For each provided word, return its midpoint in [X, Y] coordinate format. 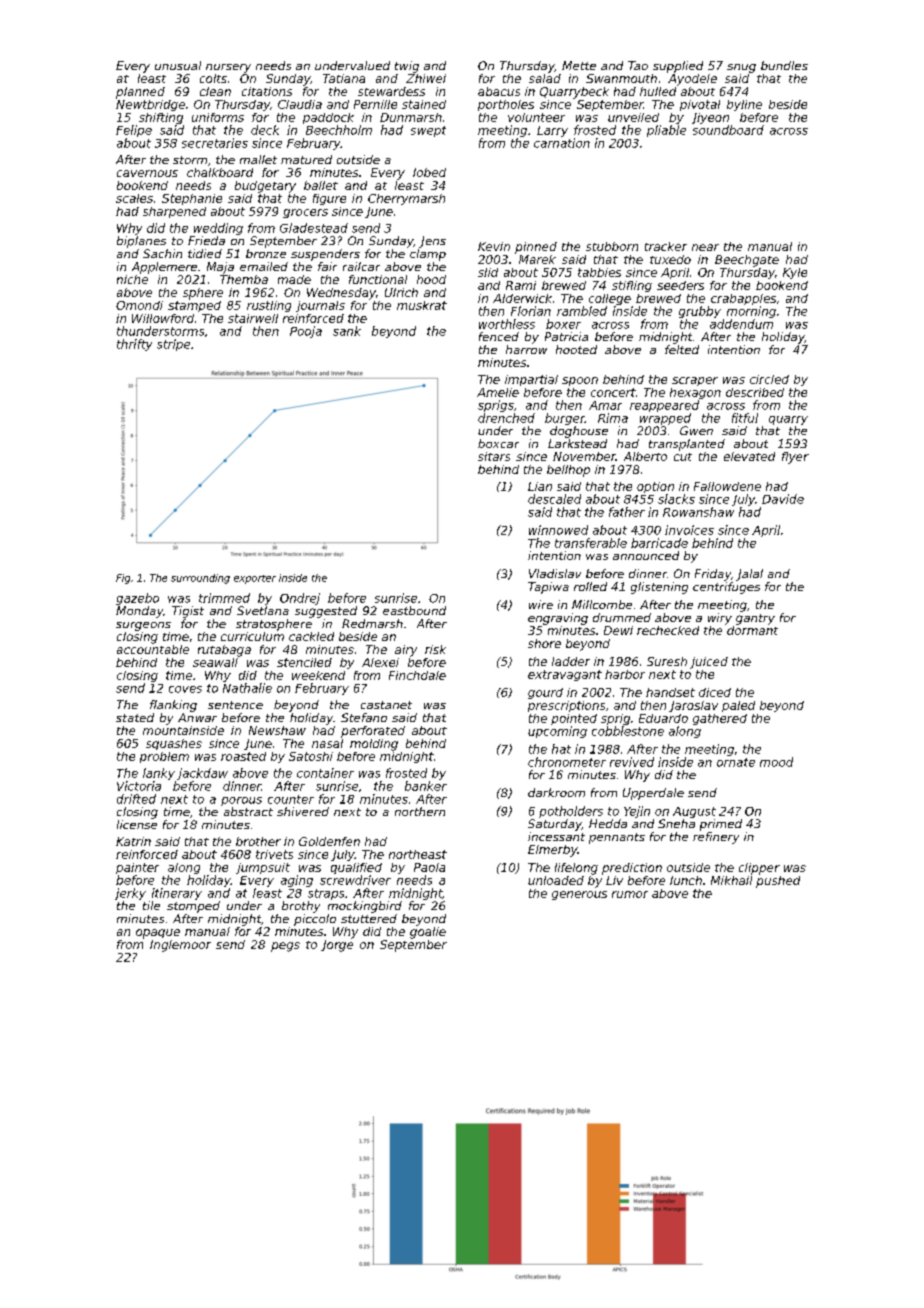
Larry [552, 131]
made [294, 279]
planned [140, 93]
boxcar [498, 443]
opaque [158, 934]
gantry [755, 619]
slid [488, 272]
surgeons [143, 626]
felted [682, 349]
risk [435, 649]
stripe [173, 345]
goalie [428, 933]
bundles [784, 65]
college [610, 299]
